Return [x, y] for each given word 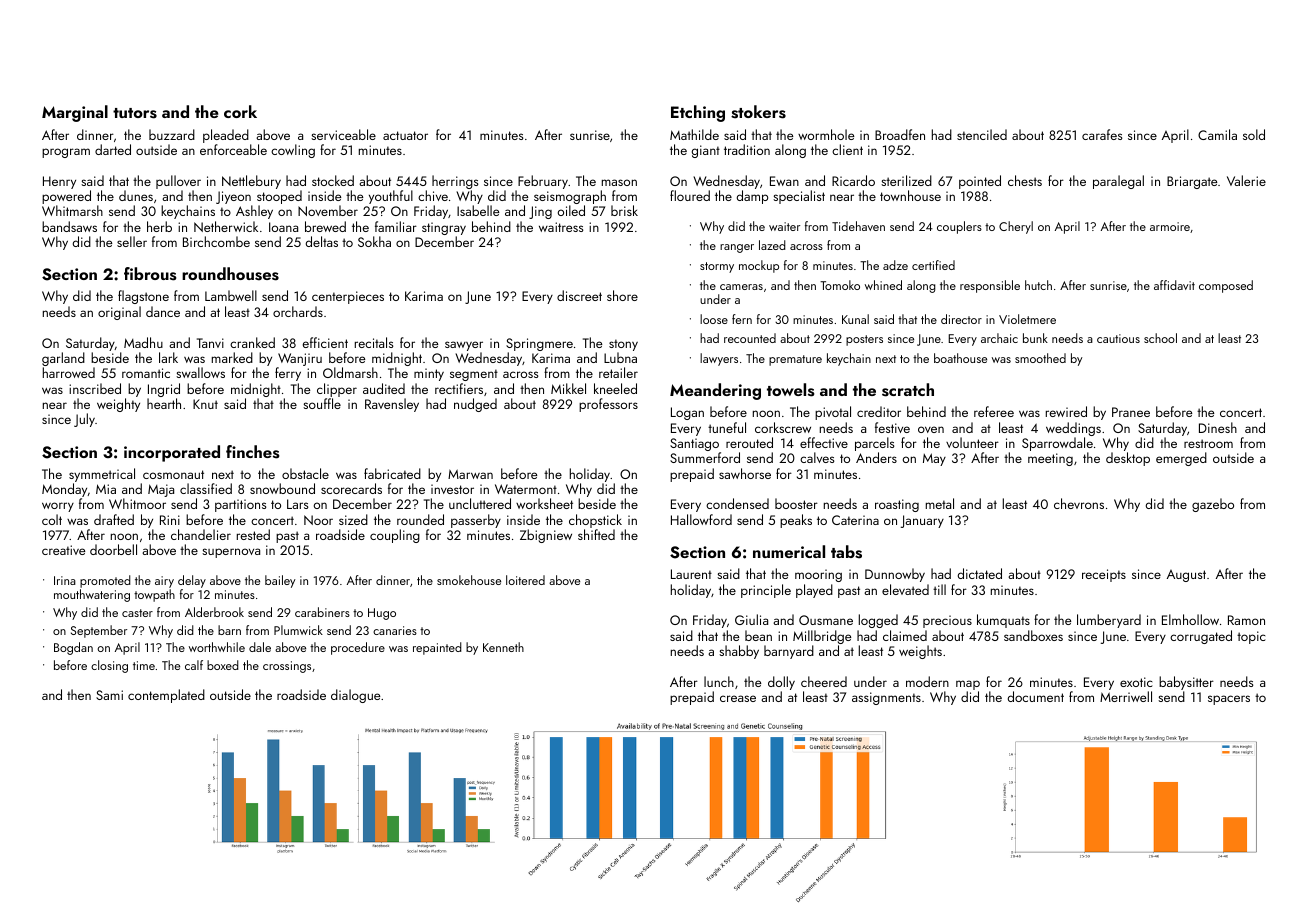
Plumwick [298, 630]
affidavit [1174, 285]
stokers [758, 112]
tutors [135, 113]
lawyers [719, 359]
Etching [698, 113]
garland [63, 359]
